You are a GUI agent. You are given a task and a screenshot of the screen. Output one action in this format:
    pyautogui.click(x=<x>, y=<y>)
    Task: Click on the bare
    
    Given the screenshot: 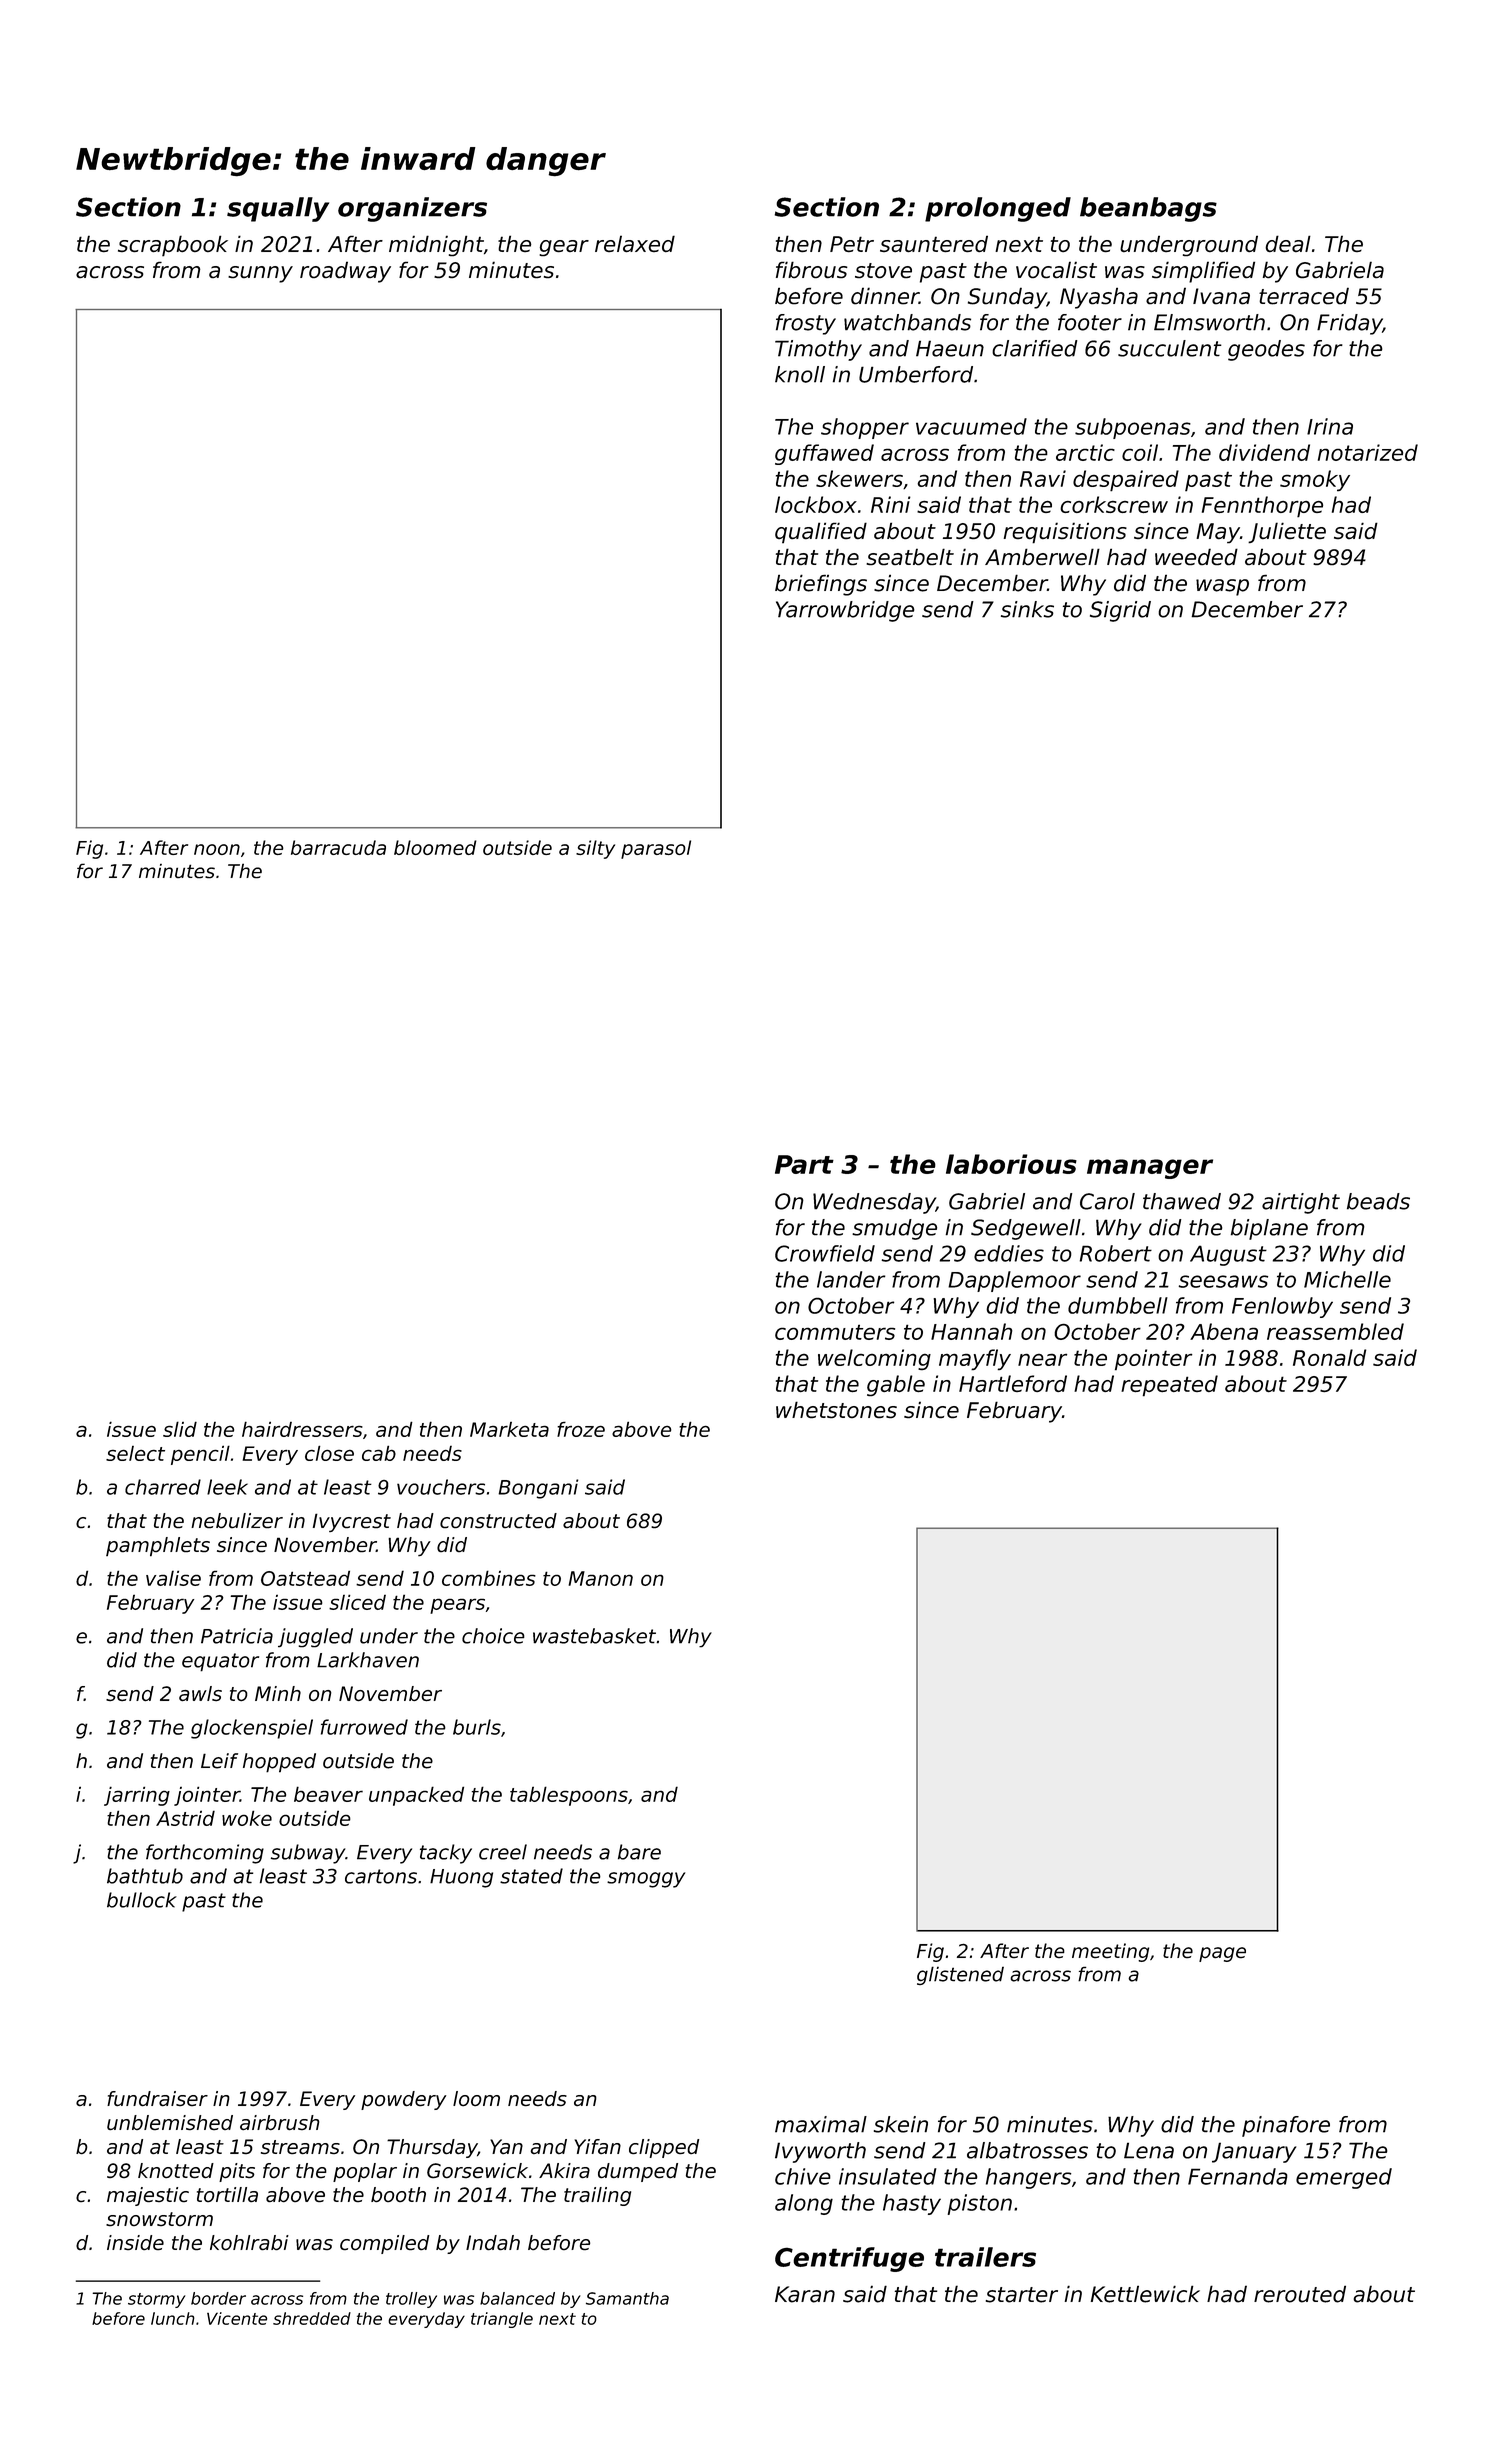 What is the action you would take?
    pyautogui.click(x=639, y=1852)
